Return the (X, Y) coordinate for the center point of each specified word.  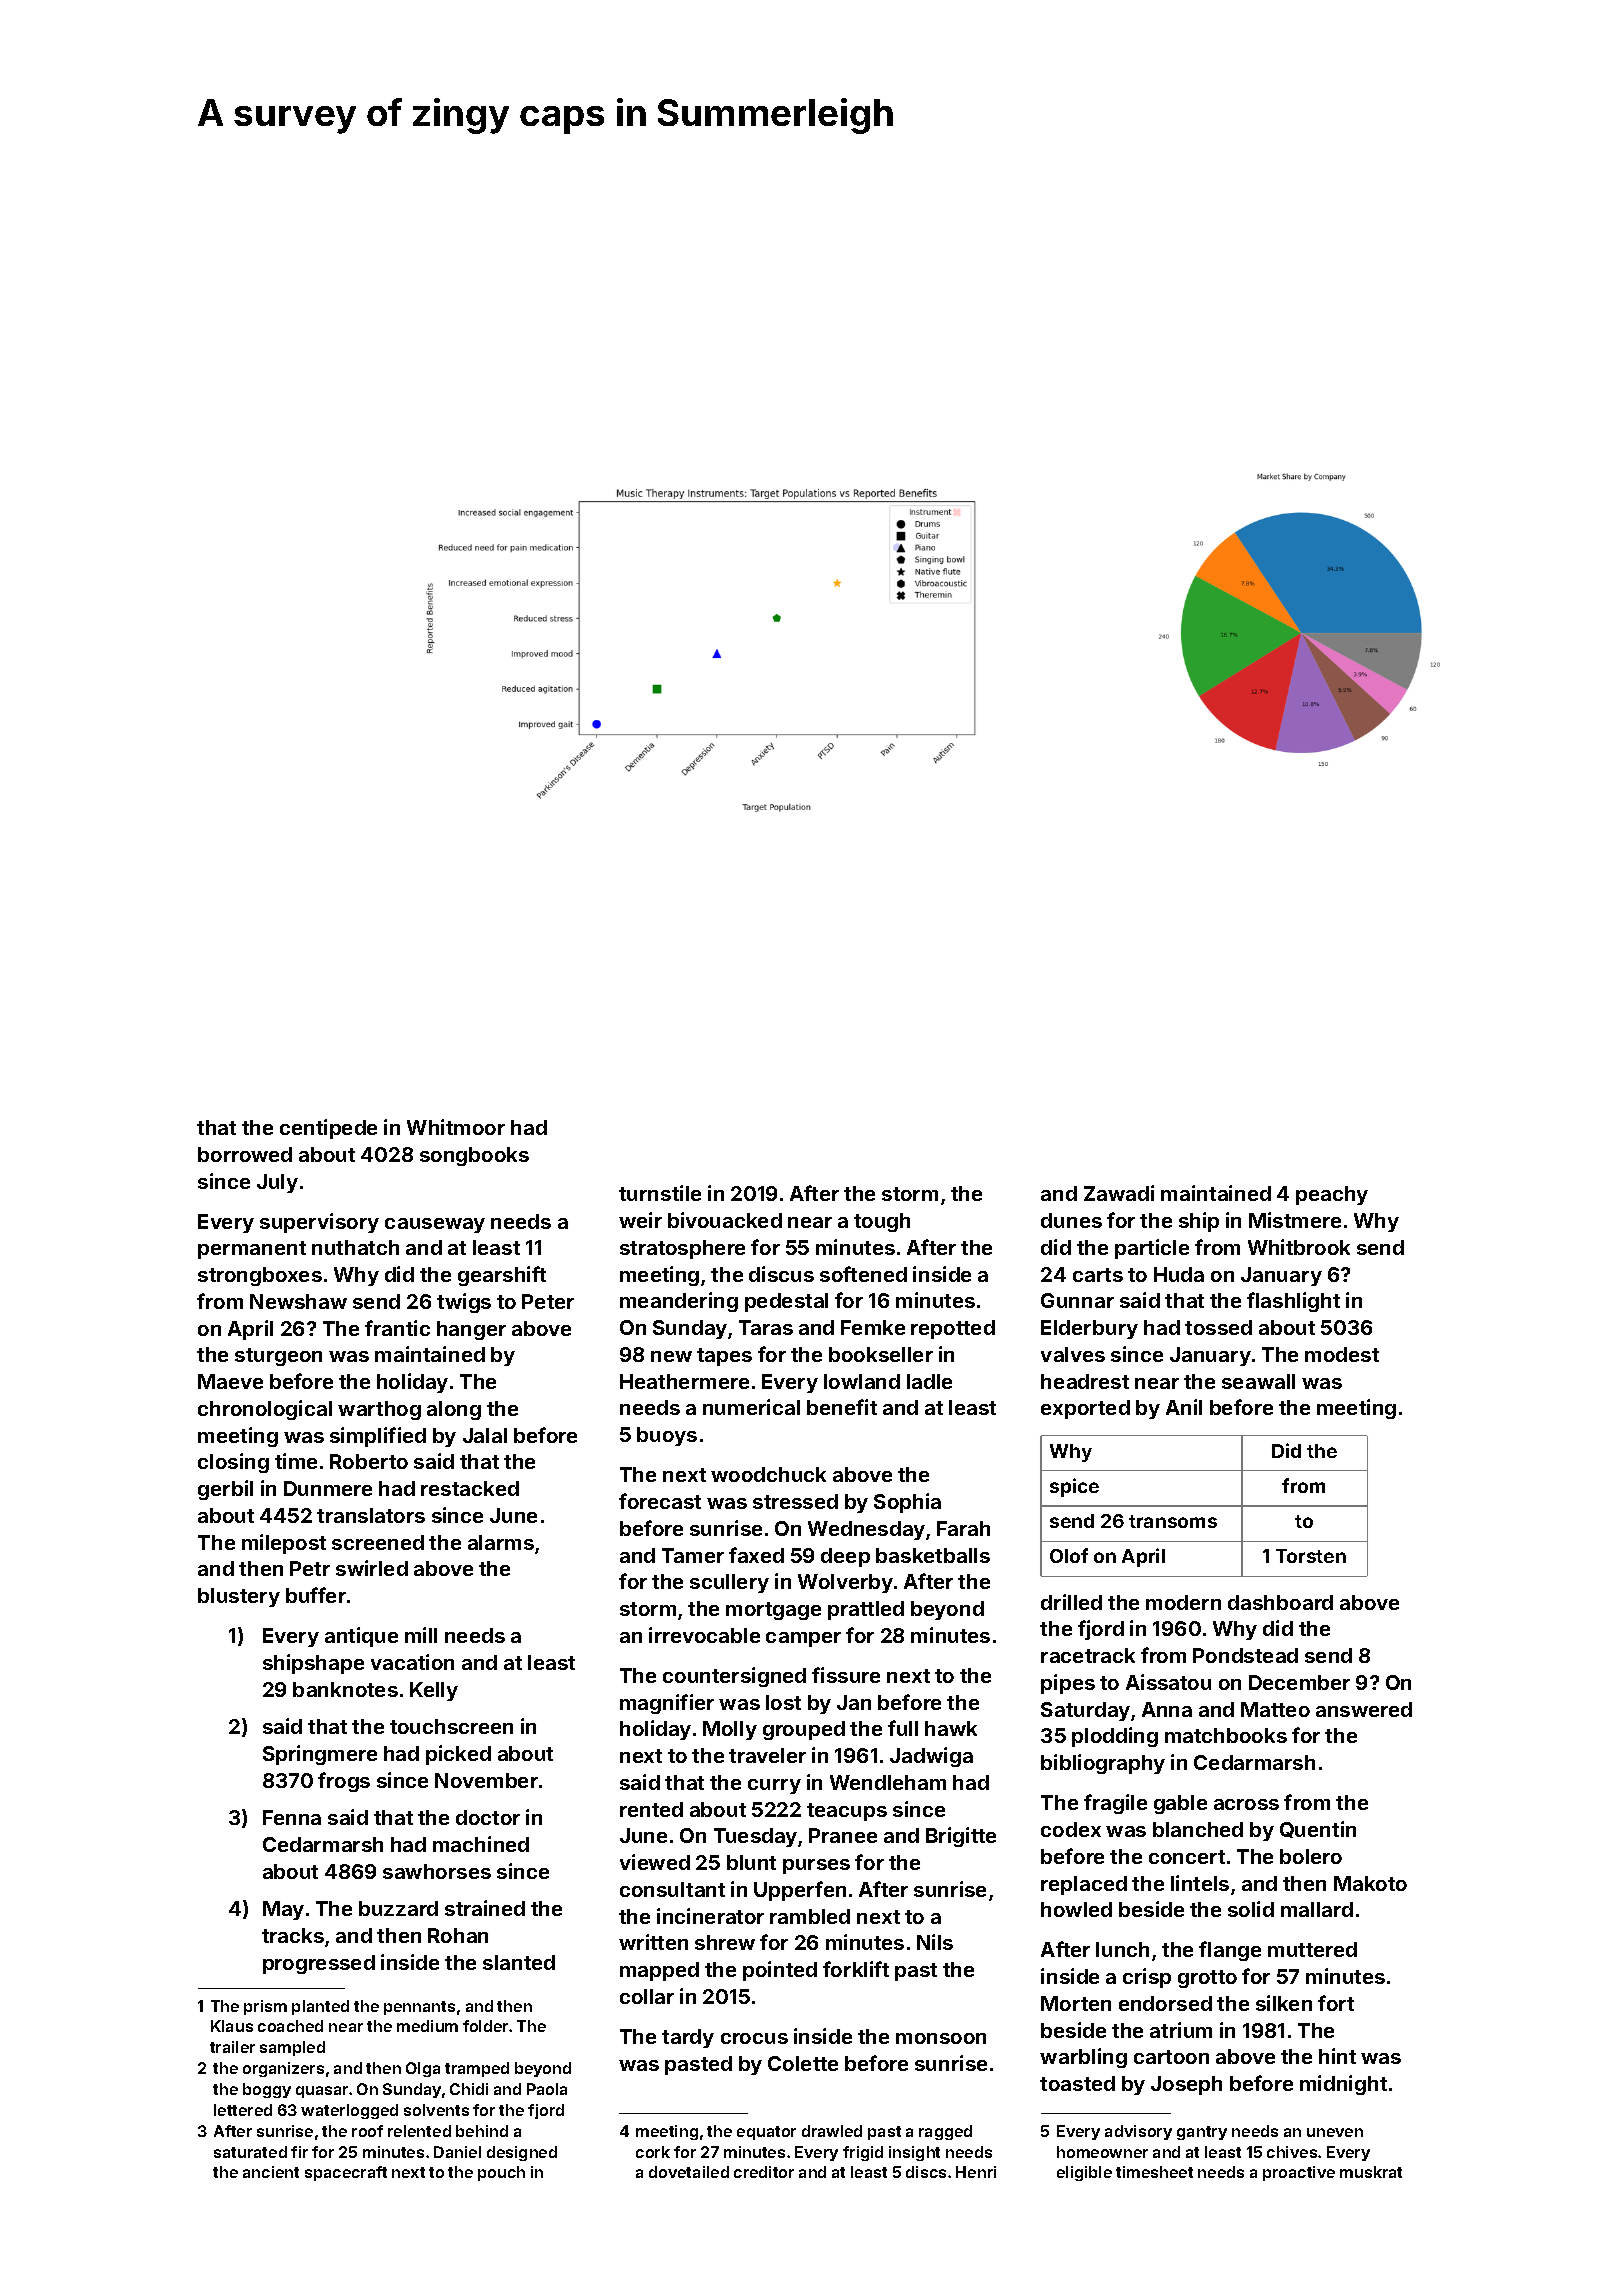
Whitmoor (456, 1127)
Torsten (1311, 1556)
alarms (501, 1542)
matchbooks (1226, 1735)
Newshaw (298, 1301)
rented (651, 1809)
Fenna (292, 1817)
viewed (655, 1862)
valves (1073, 1354)
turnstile (660, 1193)
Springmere (320, 1755)
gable (1180, 1804)
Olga (423, 2069)
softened (863, 1274)
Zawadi (1119, 1193)
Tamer (693, 1555)
